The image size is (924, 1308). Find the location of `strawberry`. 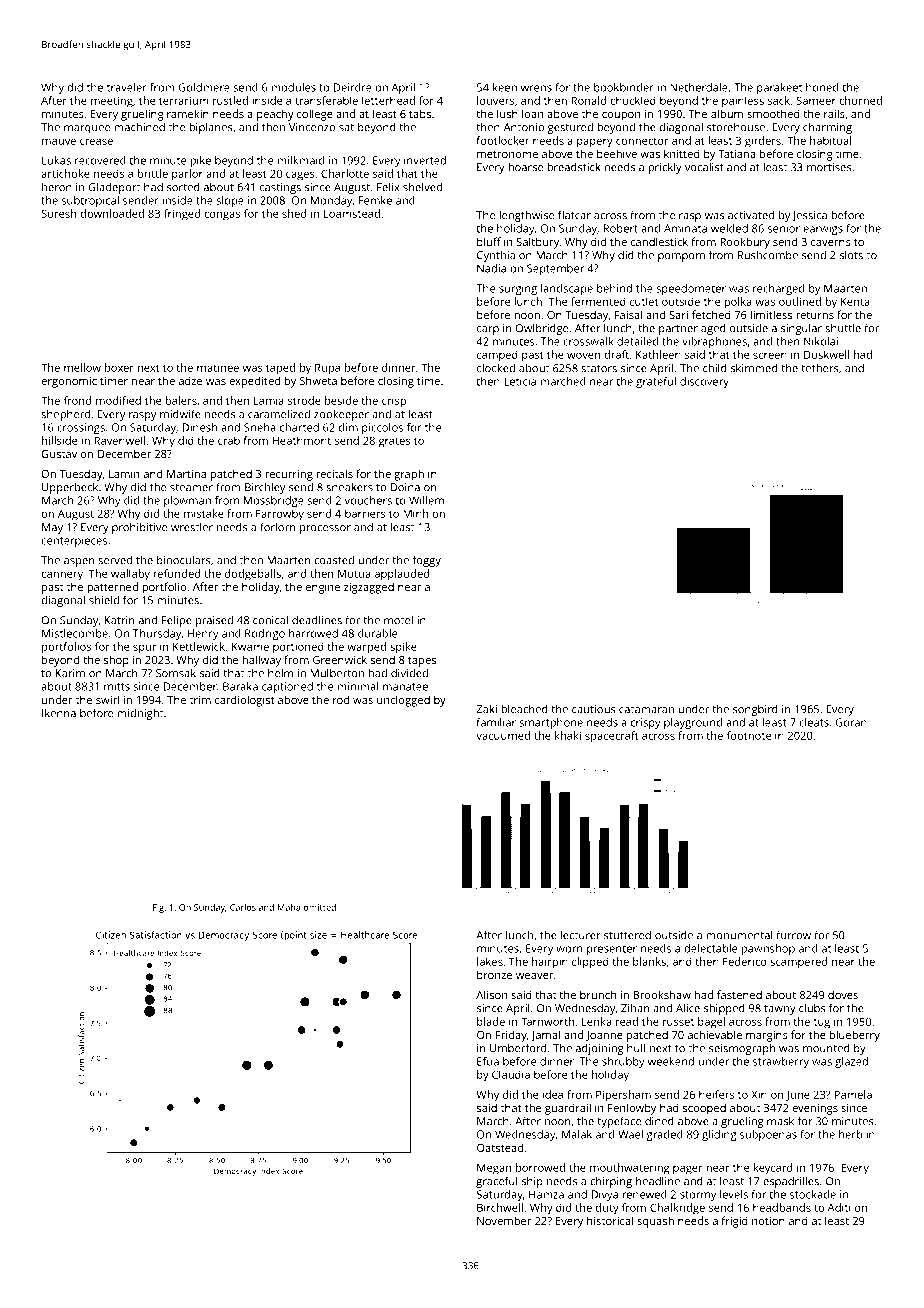

strawberry is located at coordinates (781, 1062).
